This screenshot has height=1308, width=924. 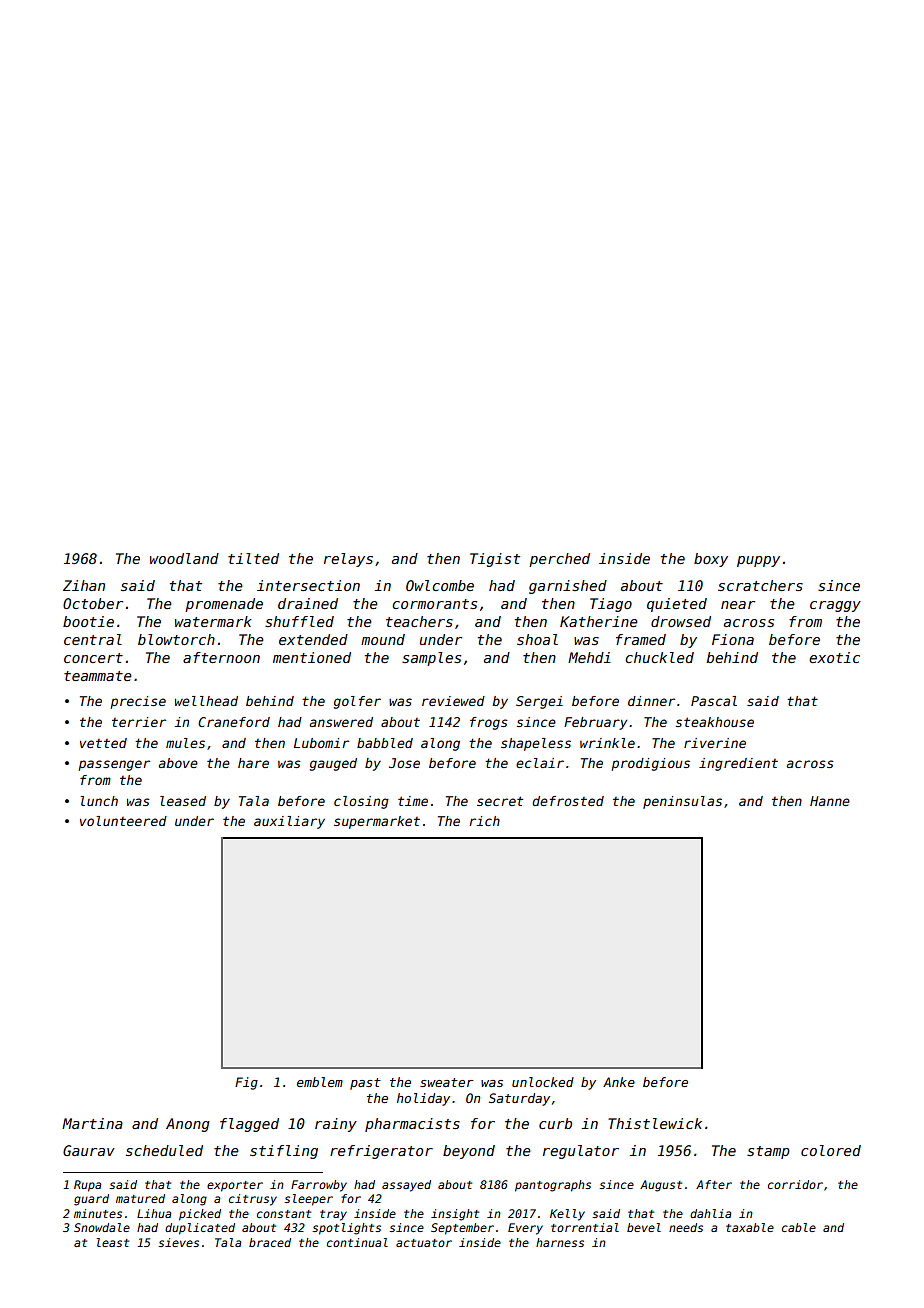 What do you see at coordinates (431, 659) in the screenshot?
I see `samples` at bounding box center [431, 659].
